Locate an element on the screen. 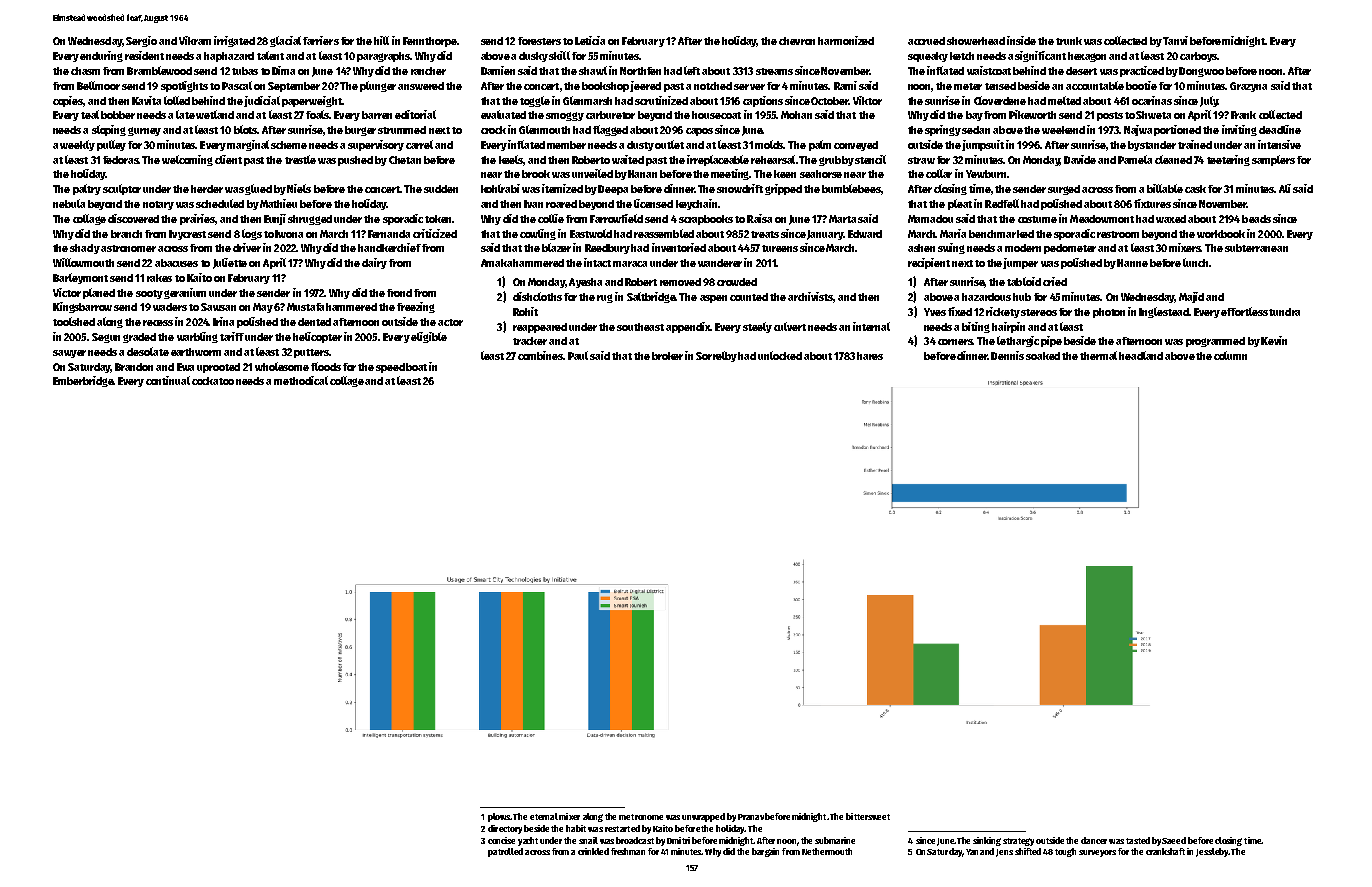 The width and height of the screenshot is (1372, 887). irrigated is located at coordinates (234, 41).
